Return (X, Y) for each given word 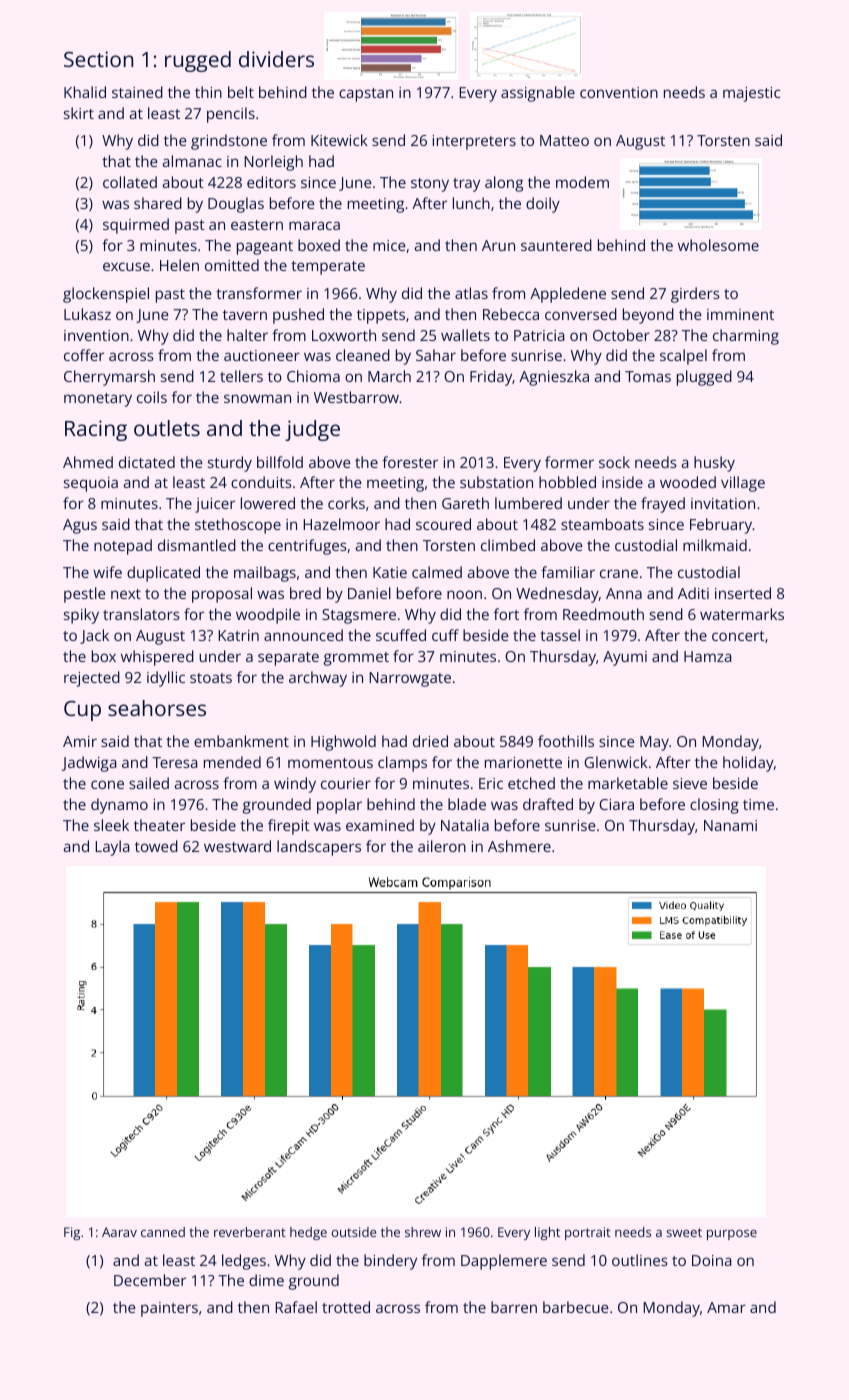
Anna (624, 593)
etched (531, 783)
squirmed (136, 226)
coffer (84, 355)
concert (738, 636)
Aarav (119, 1232)
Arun (498, 245)
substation (496, 482)
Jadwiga (89, 764)
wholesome (718, 245)
